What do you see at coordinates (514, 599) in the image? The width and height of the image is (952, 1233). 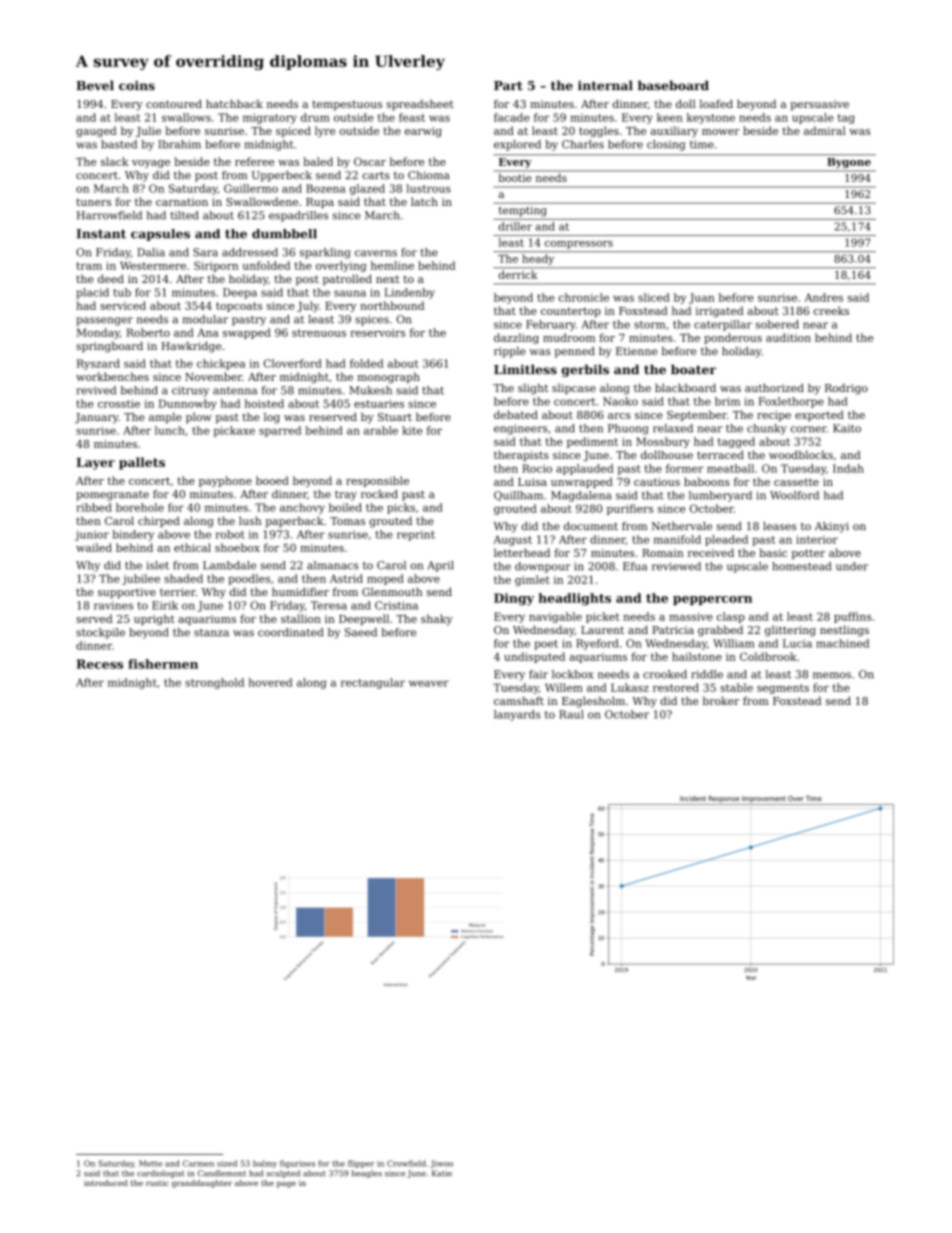 I see `Dingy` at bounding box center [514, 599].
